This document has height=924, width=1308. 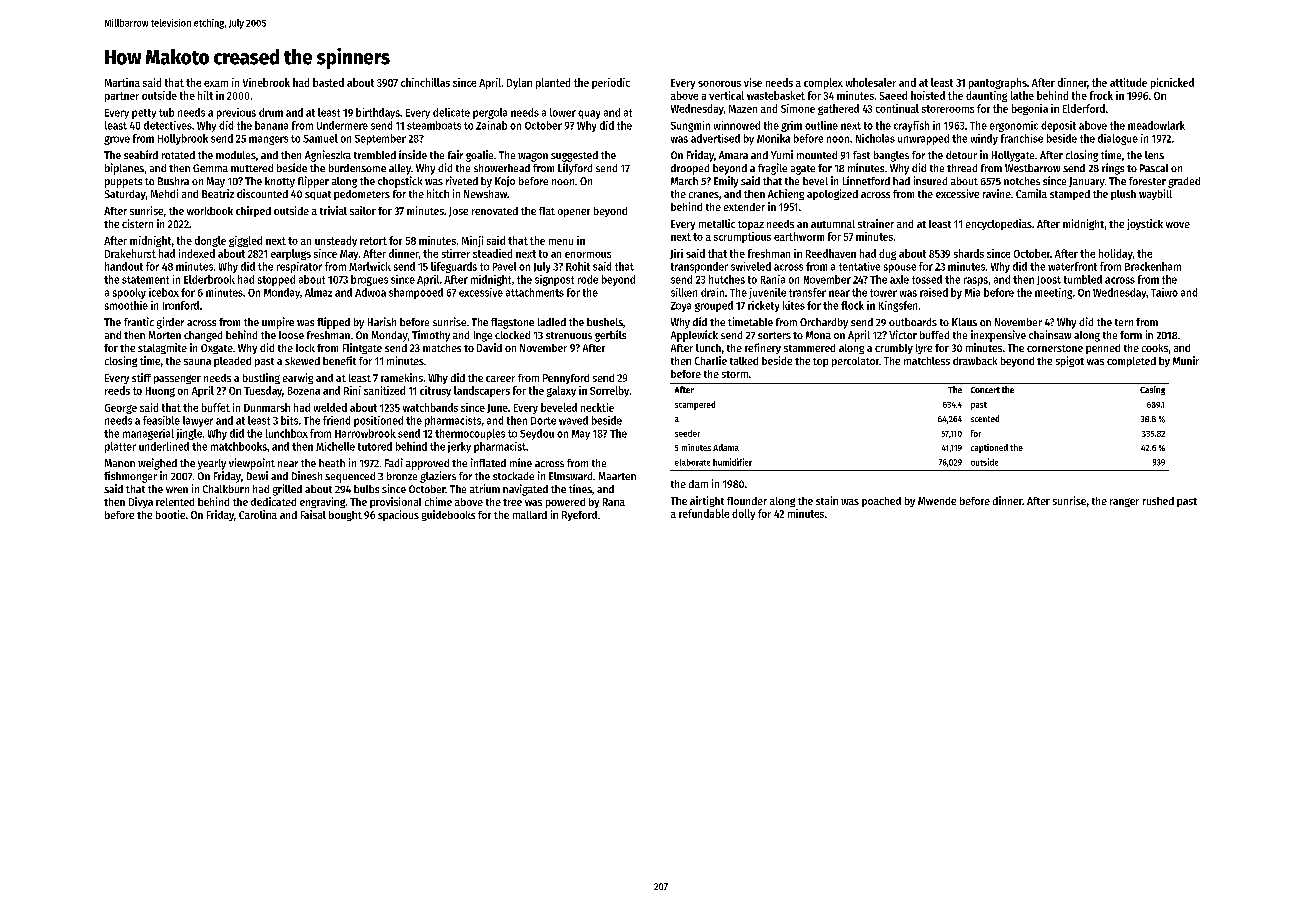 I want to click on stamped, so click(x=1070, y=195).
